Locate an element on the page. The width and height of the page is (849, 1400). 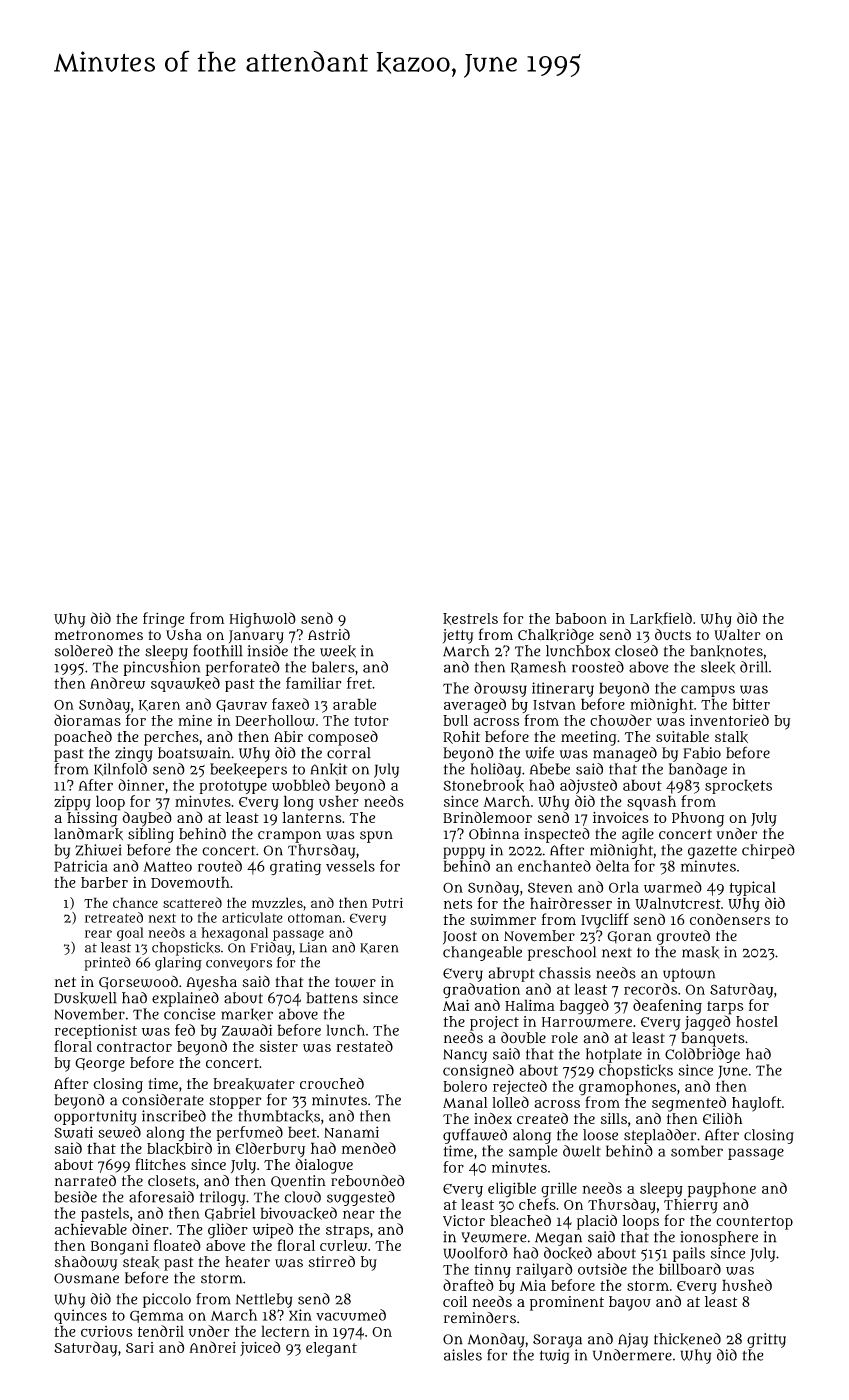
uptown is located at coordinates (689, 975).
